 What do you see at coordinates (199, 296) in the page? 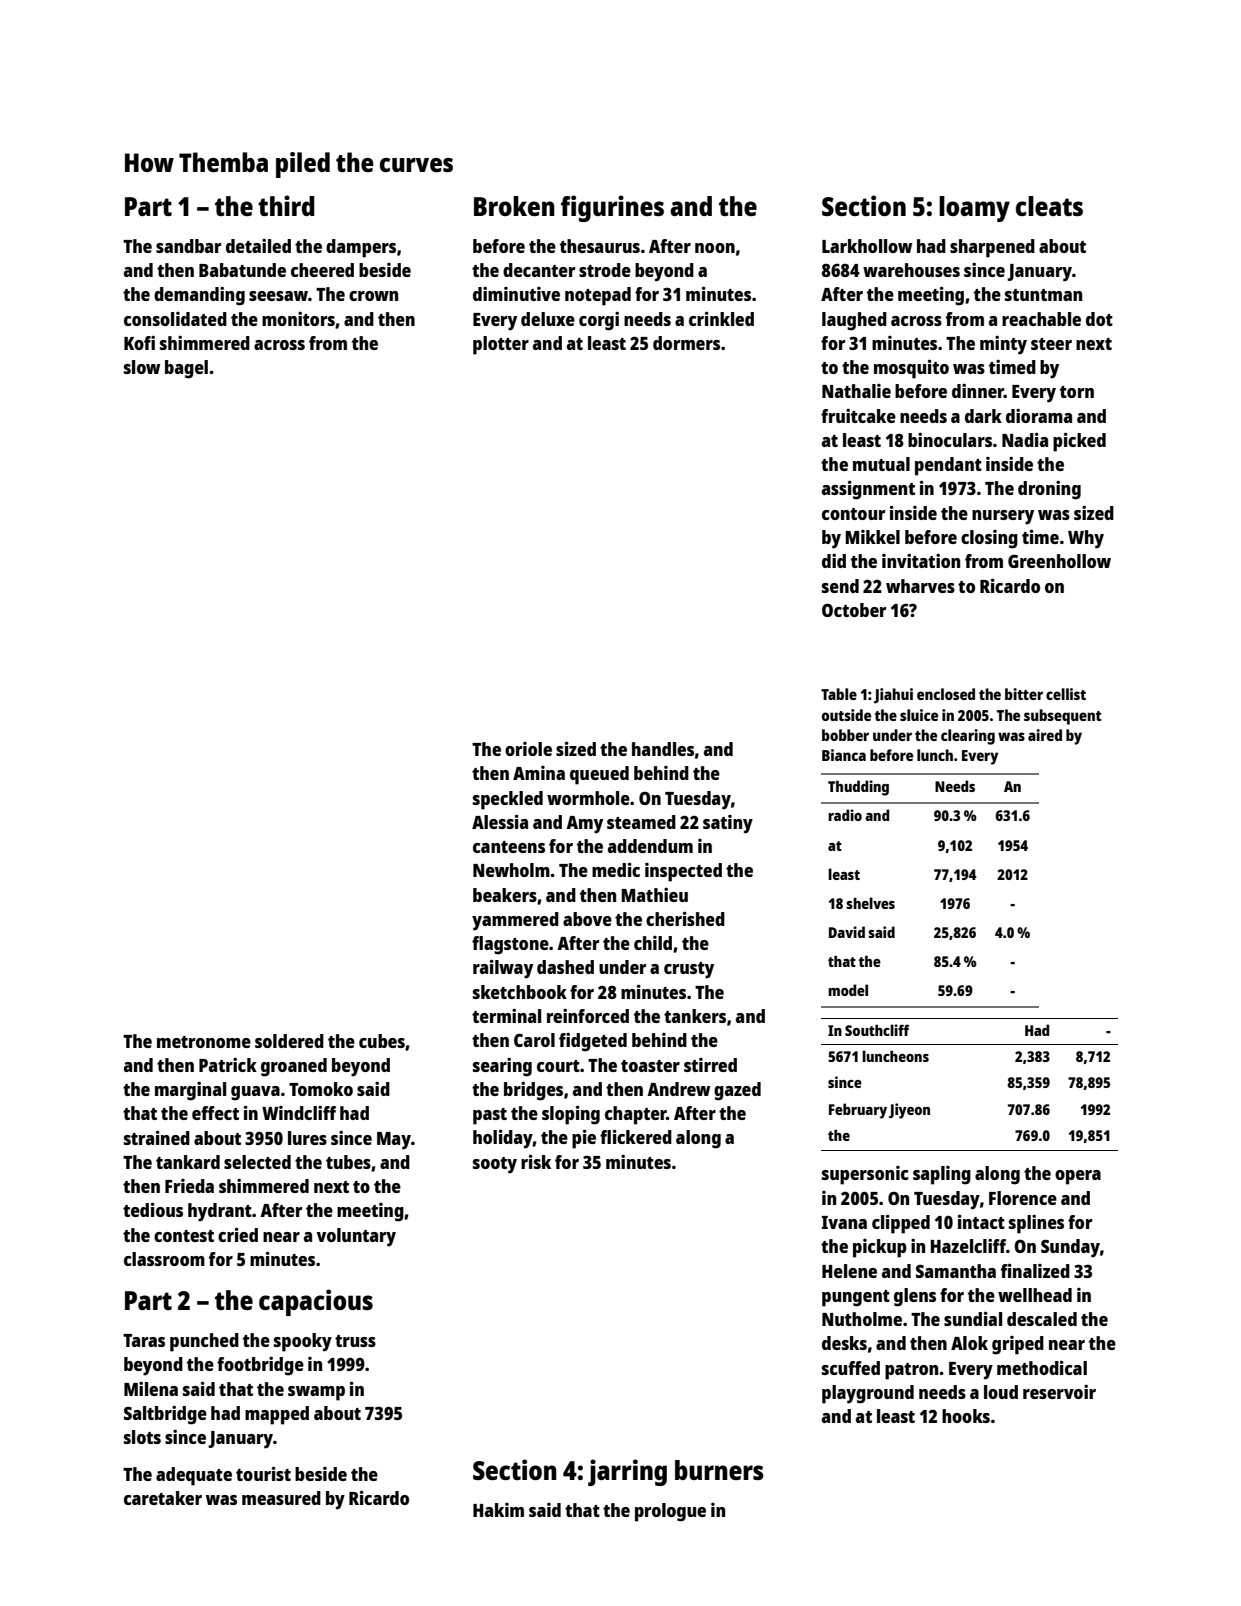
I see `demanding` at bounding box center [199, 296].
